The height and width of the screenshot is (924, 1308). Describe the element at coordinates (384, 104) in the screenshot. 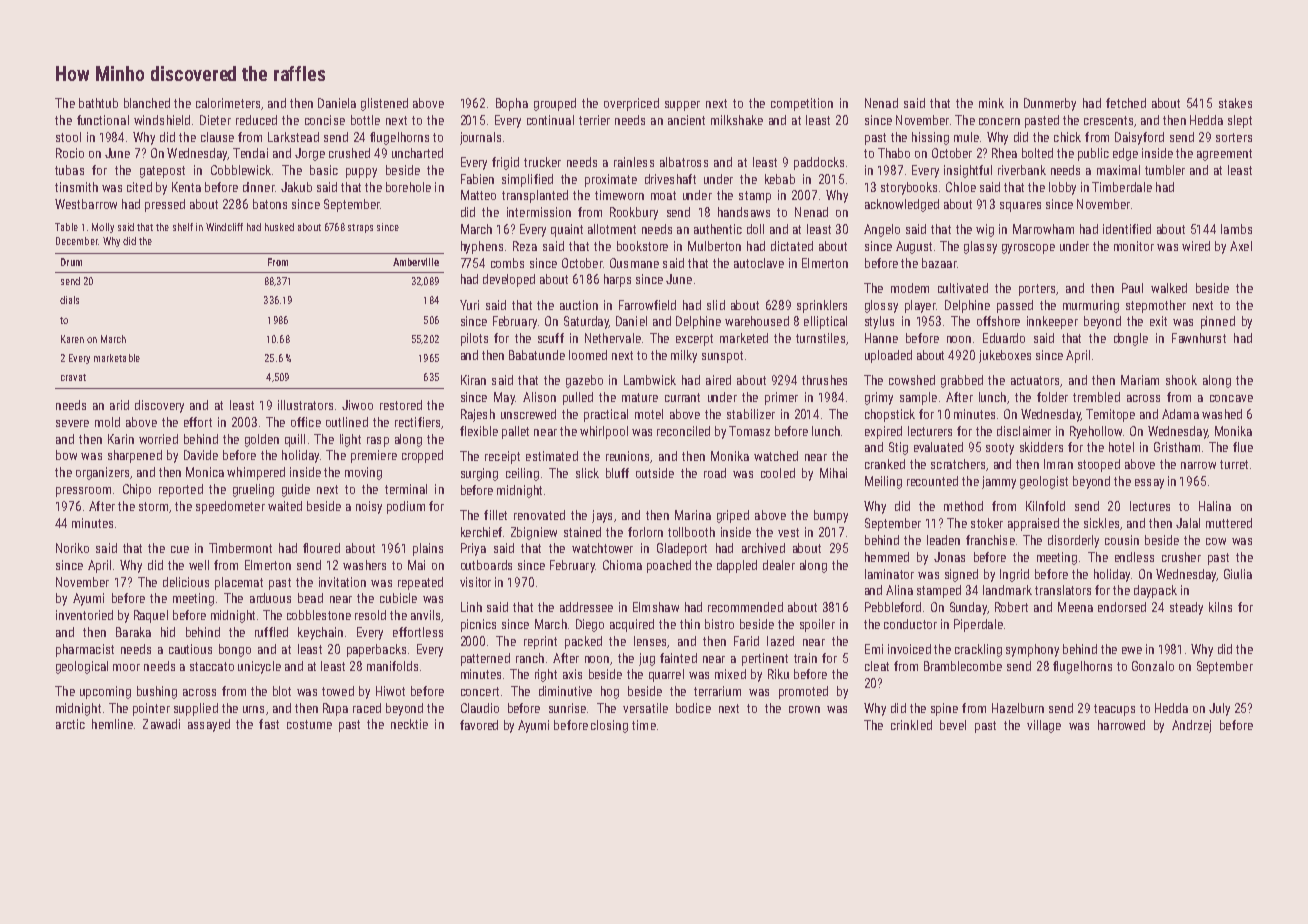

I see `glistened` at that location.
